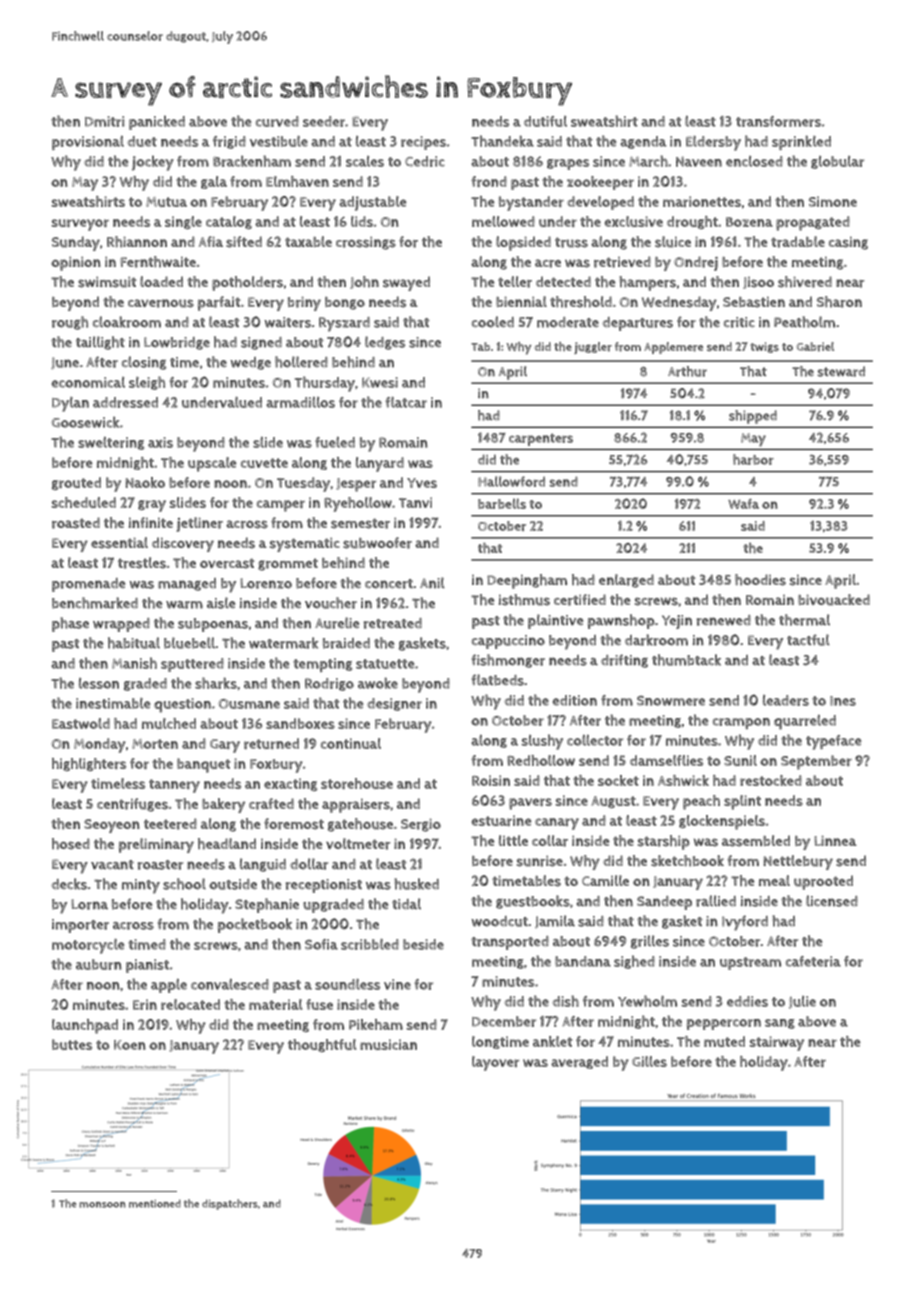 This image has width=924, height=1308. Describe the element at coordinates (88, 946) in the image. I see `motorcycle` at that location.
